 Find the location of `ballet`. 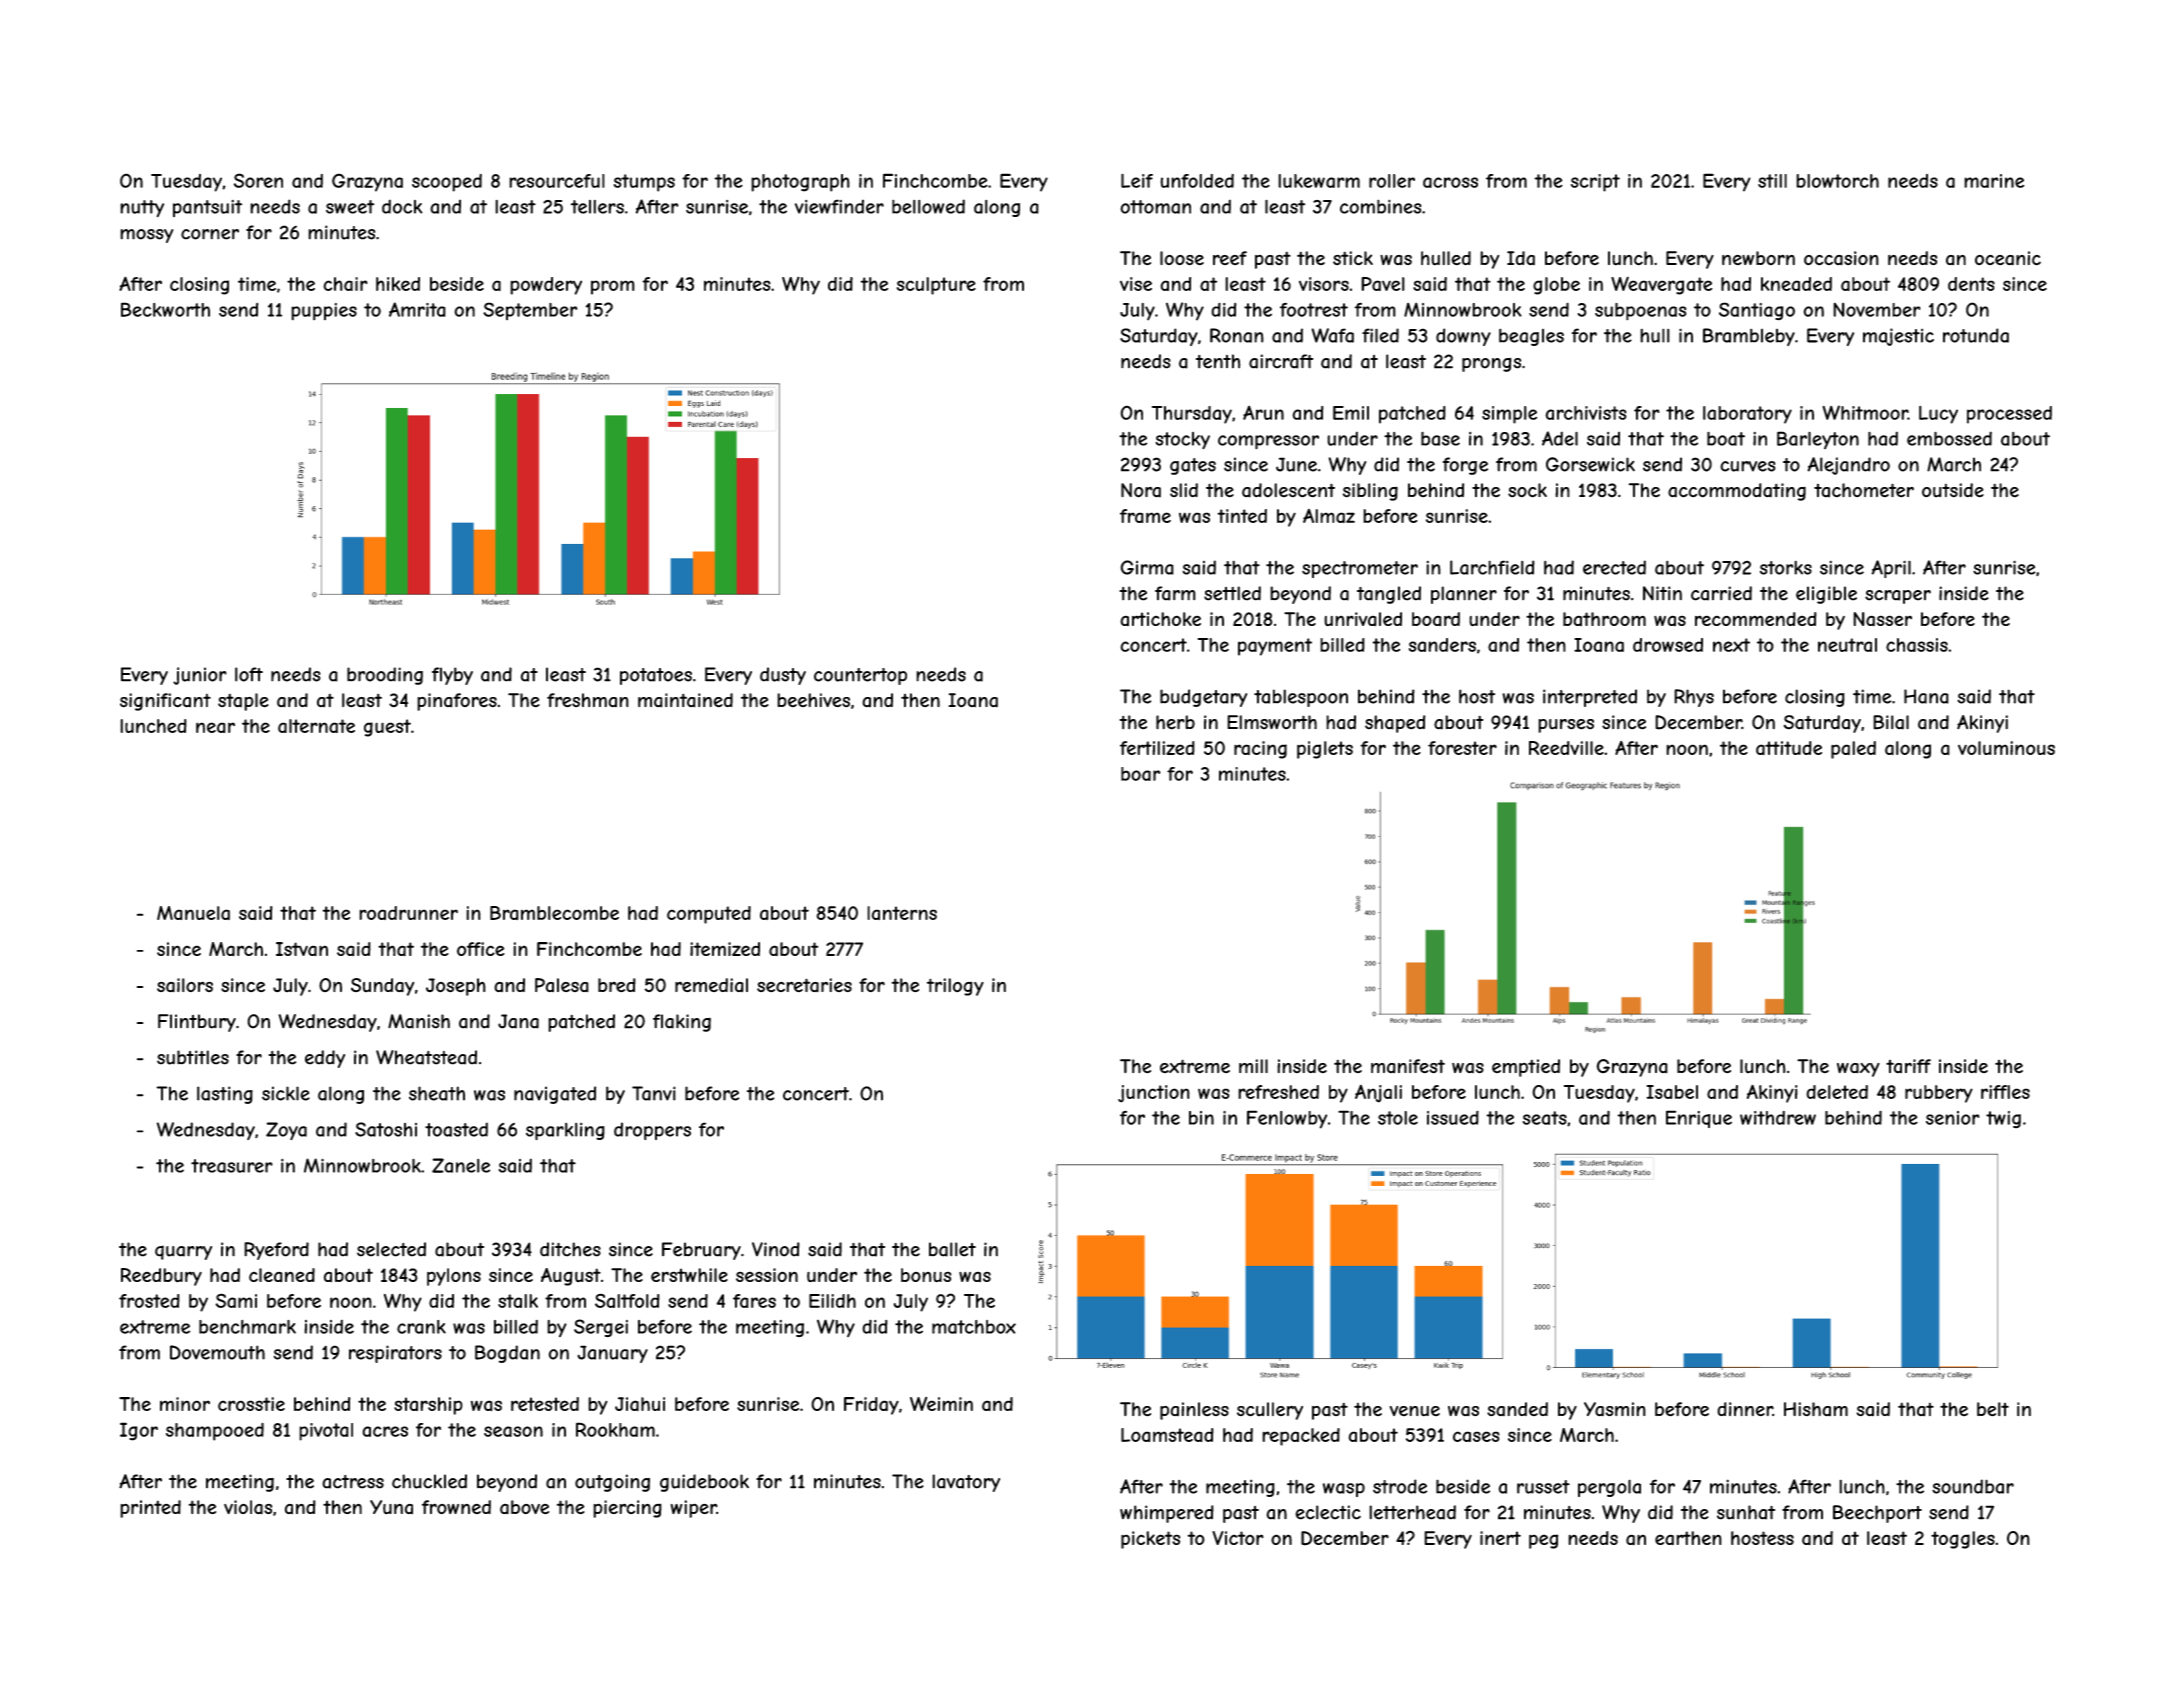

ballet is located at coordinates (952, 1249).
